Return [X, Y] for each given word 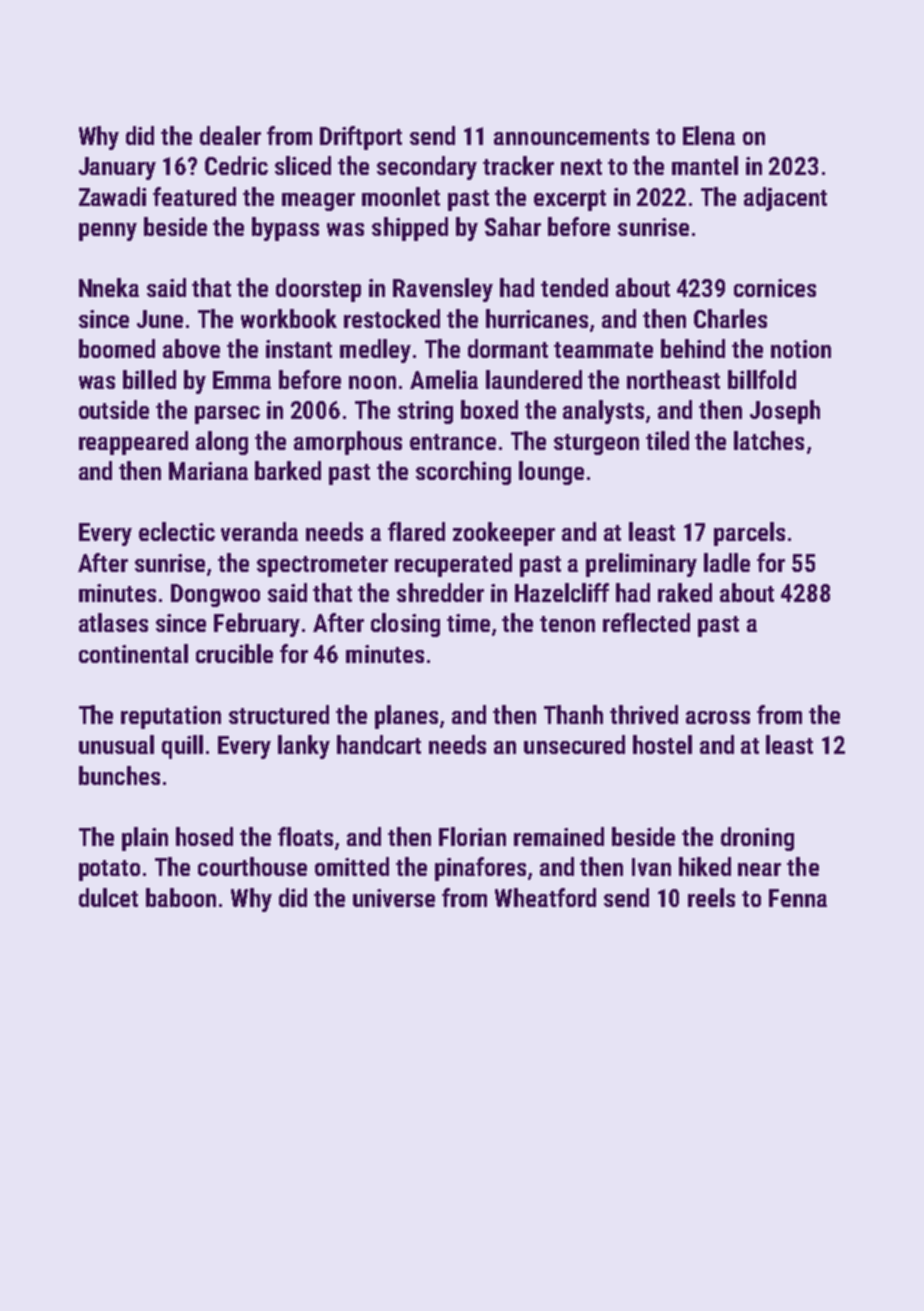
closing [405, 625]
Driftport [361, 138]
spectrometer [322, 566]
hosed [204, 836]
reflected [646, 622]
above [191, 348]
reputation [171, 717]
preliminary [641, 565]
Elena [709, 135]
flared [416, 531]
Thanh [573, 714]
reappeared [133, 443]
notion [801, 349]
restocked [392, 318]
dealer [230, 135]
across [718, 717]
